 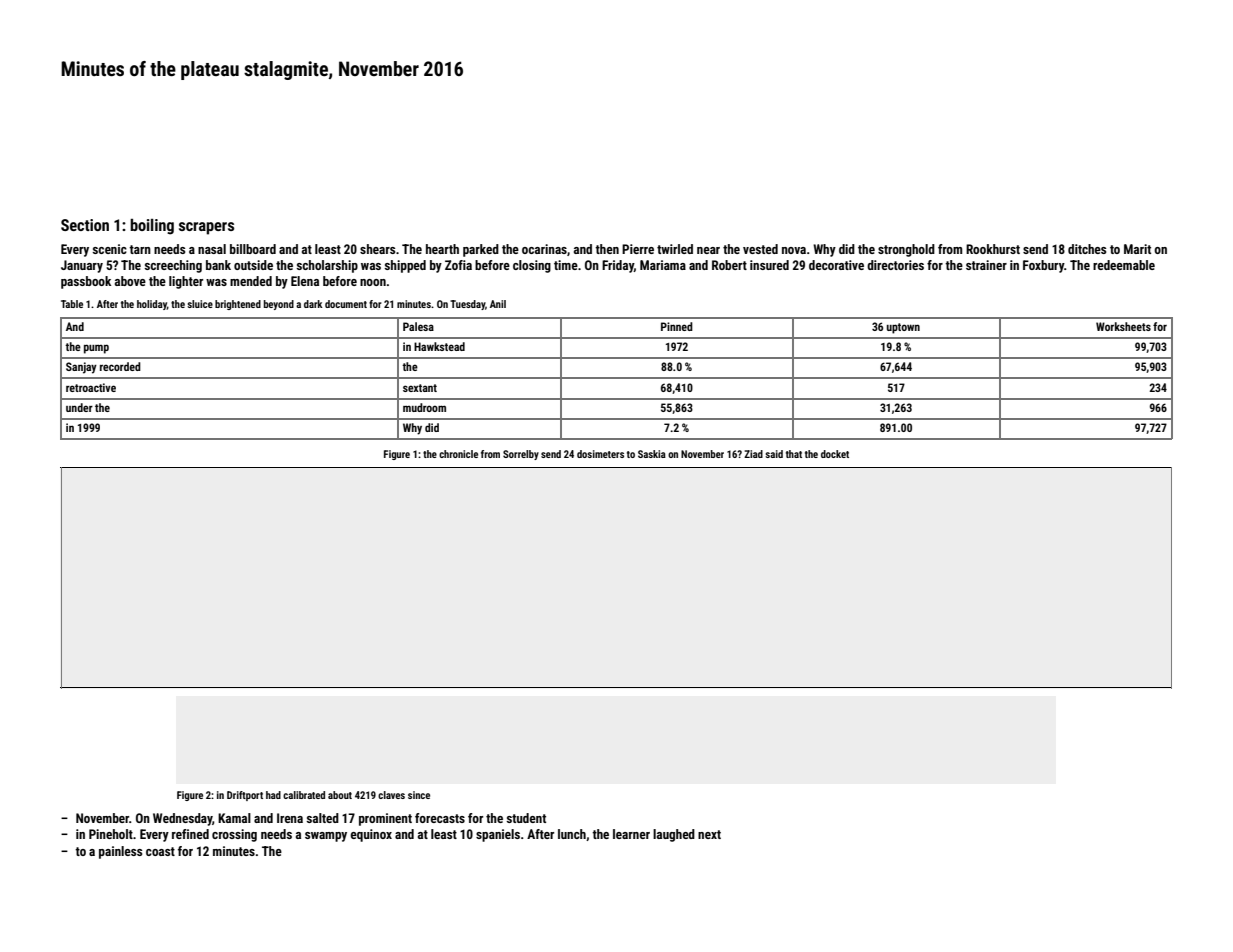 What do you see at coordinates (340, 795) in the image?
I see `about` at bounding box center [340, 795].
